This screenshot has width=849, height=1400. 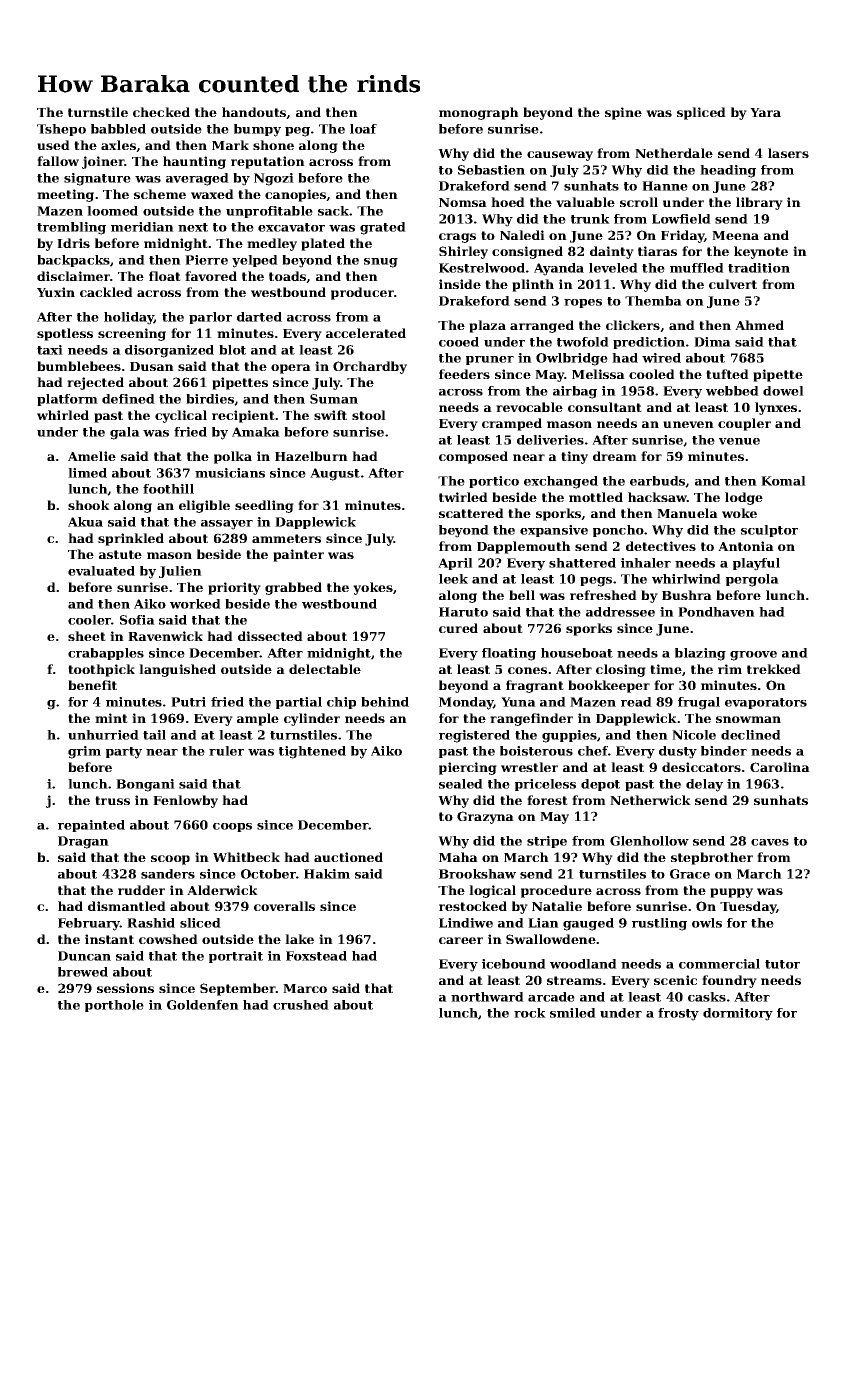 What do you see at coordinates (765, 112) in the screenshot?
I see `Yara` at bounding box center [765, 112].
